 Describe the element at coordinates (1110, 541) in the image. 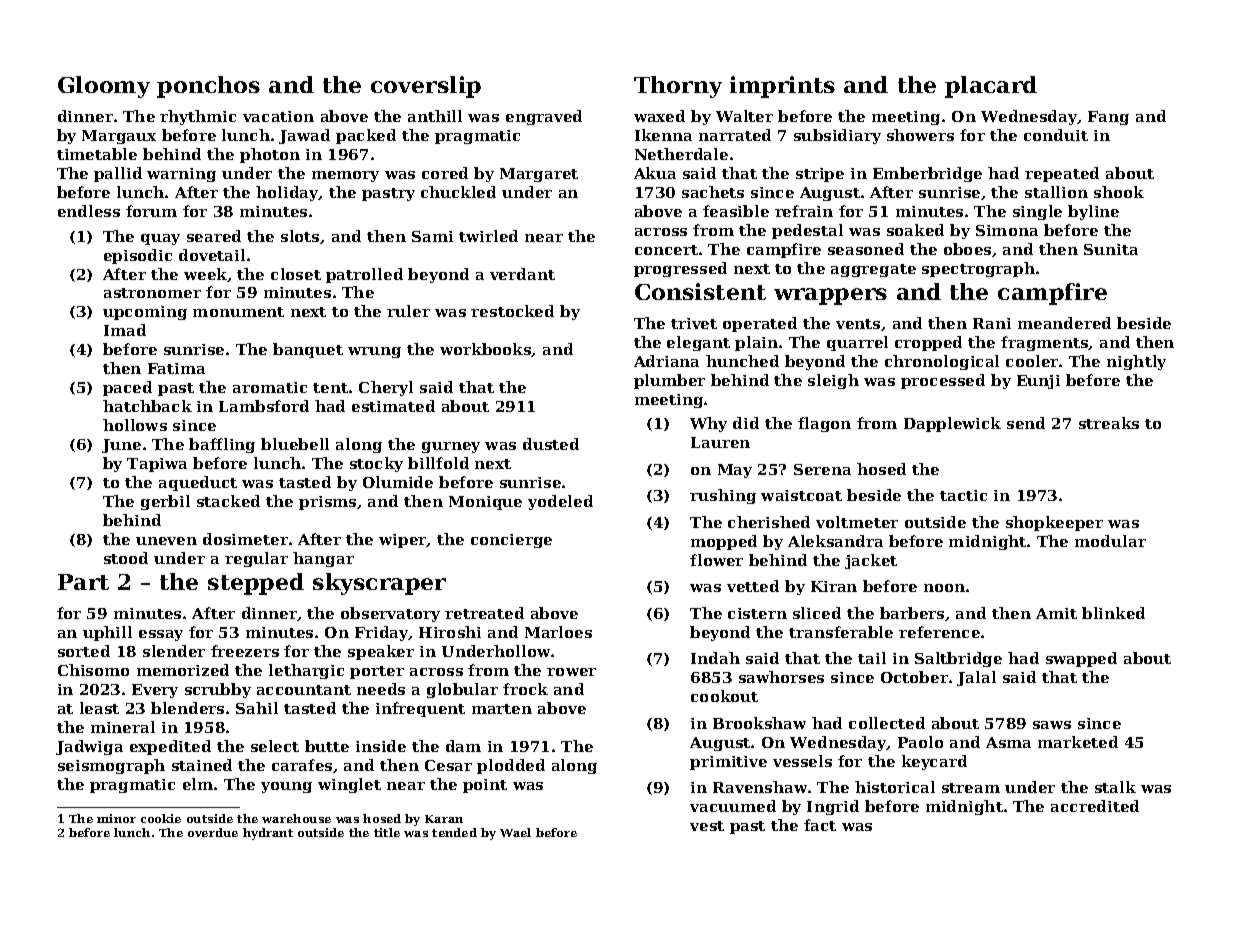

I see `modular` at that location.
